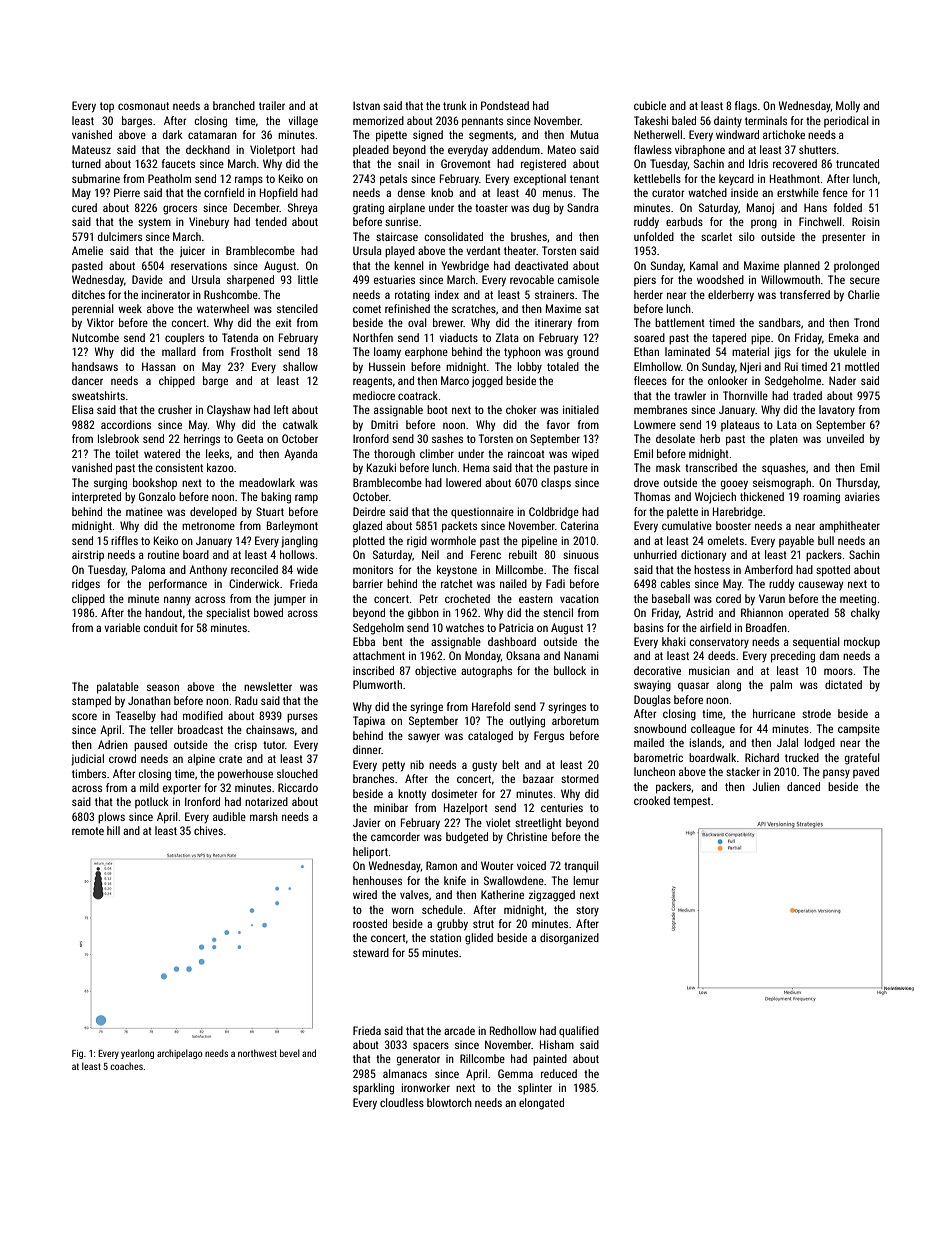  What do you see at coordinates (290, 1053) in the screenshot?
I see `bevel` at bounding box center [290, 1053].
